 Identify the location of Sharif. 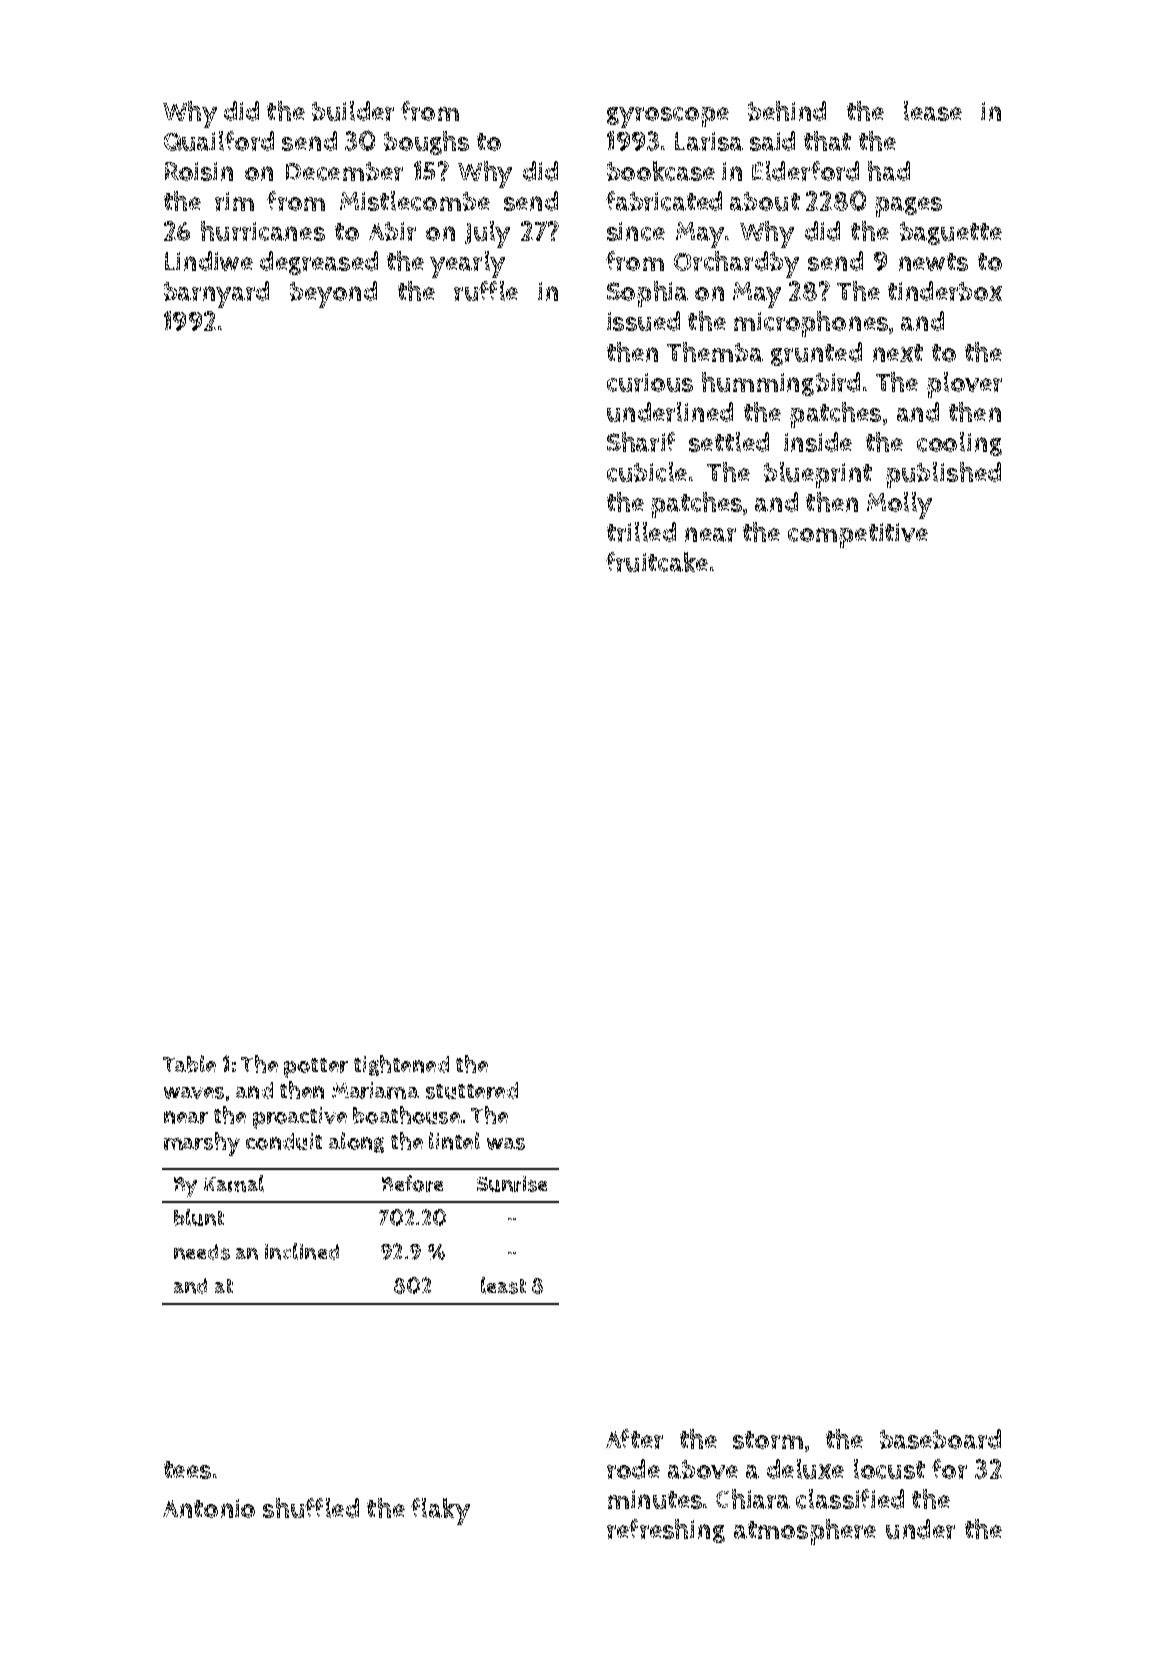
(641, 442).
